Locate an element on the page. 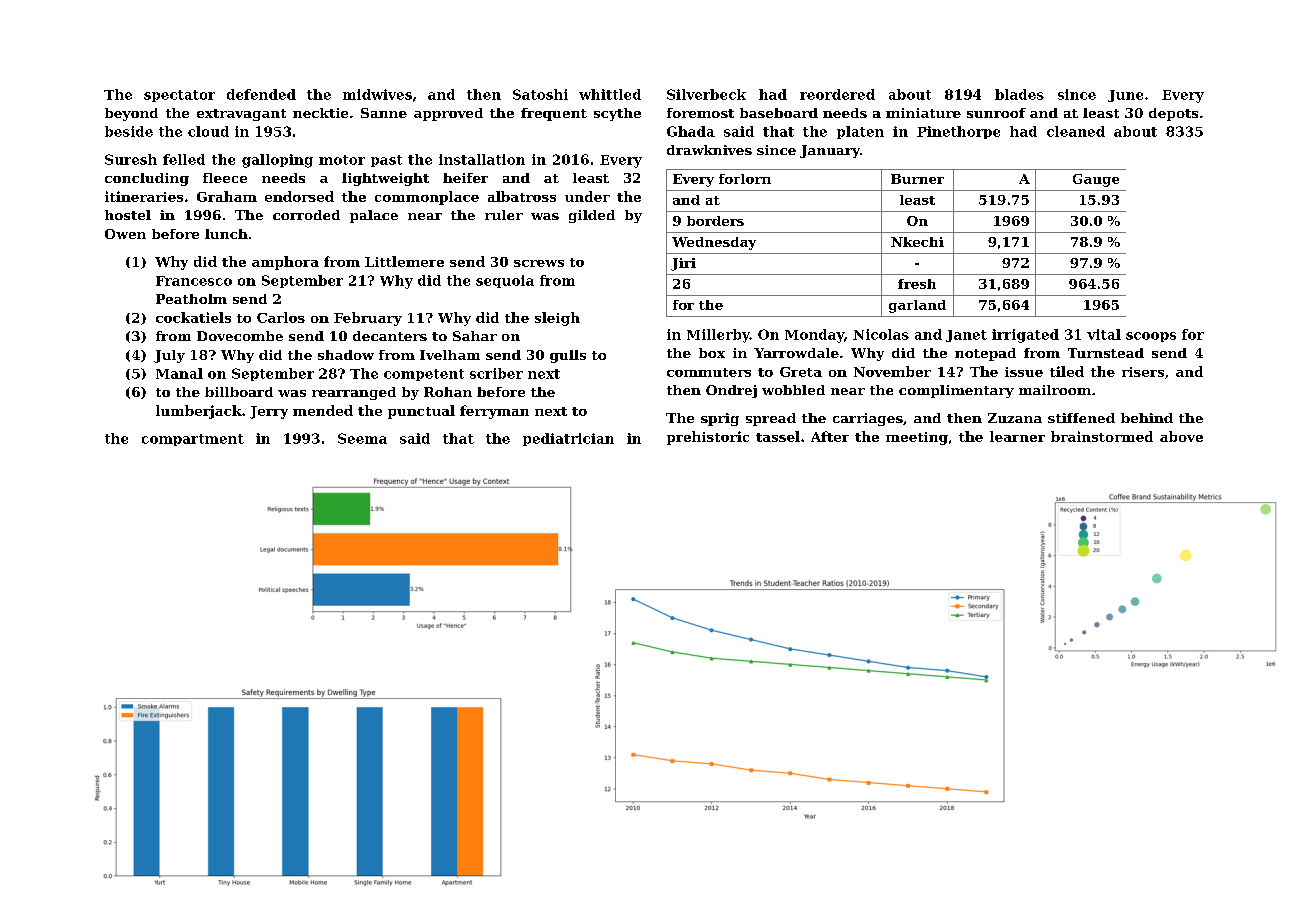  beyond is located at coordinates (131, 114).
